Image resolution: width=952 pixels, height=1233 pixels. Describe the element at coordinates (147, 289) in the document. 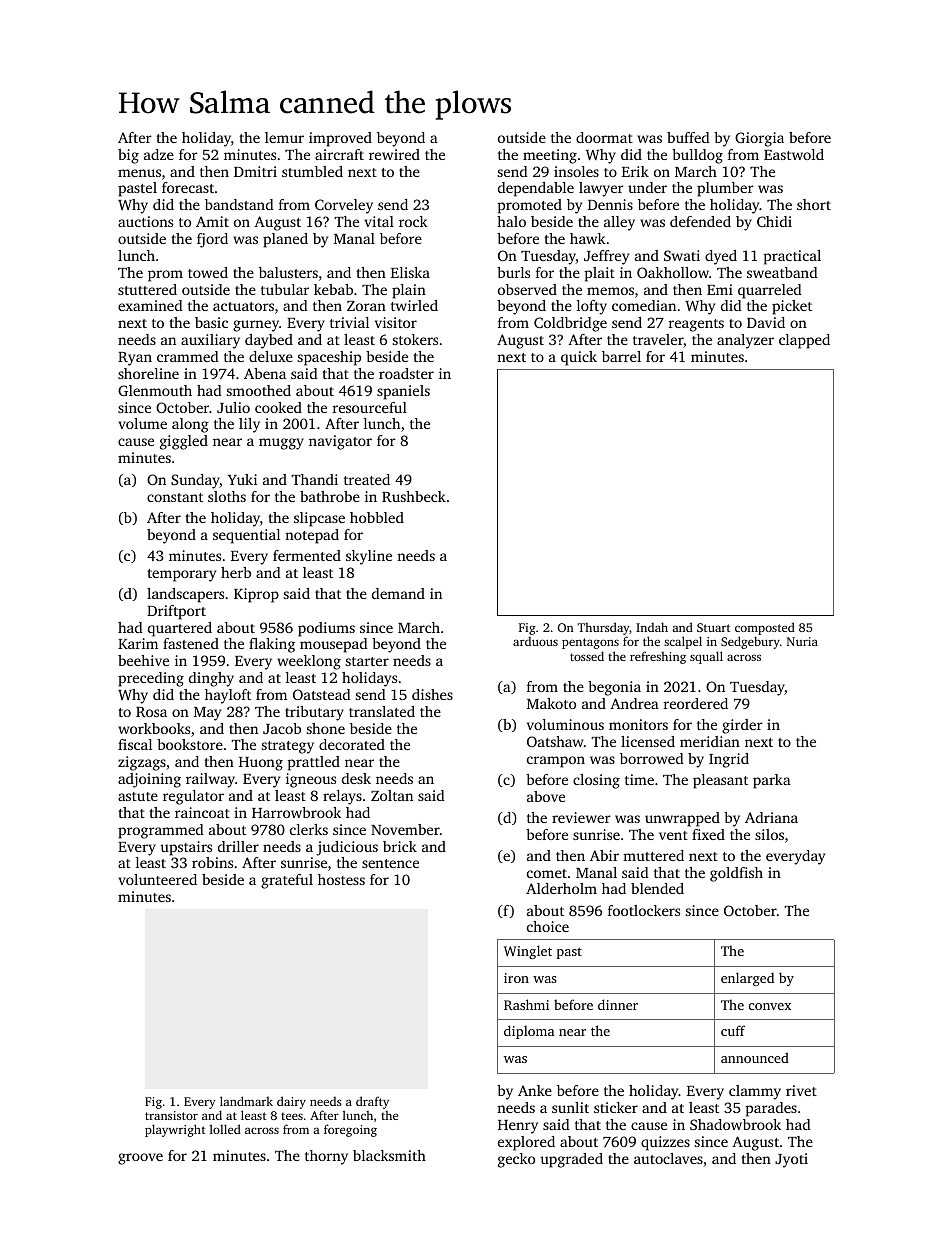

I see `stuttered` at that location.
